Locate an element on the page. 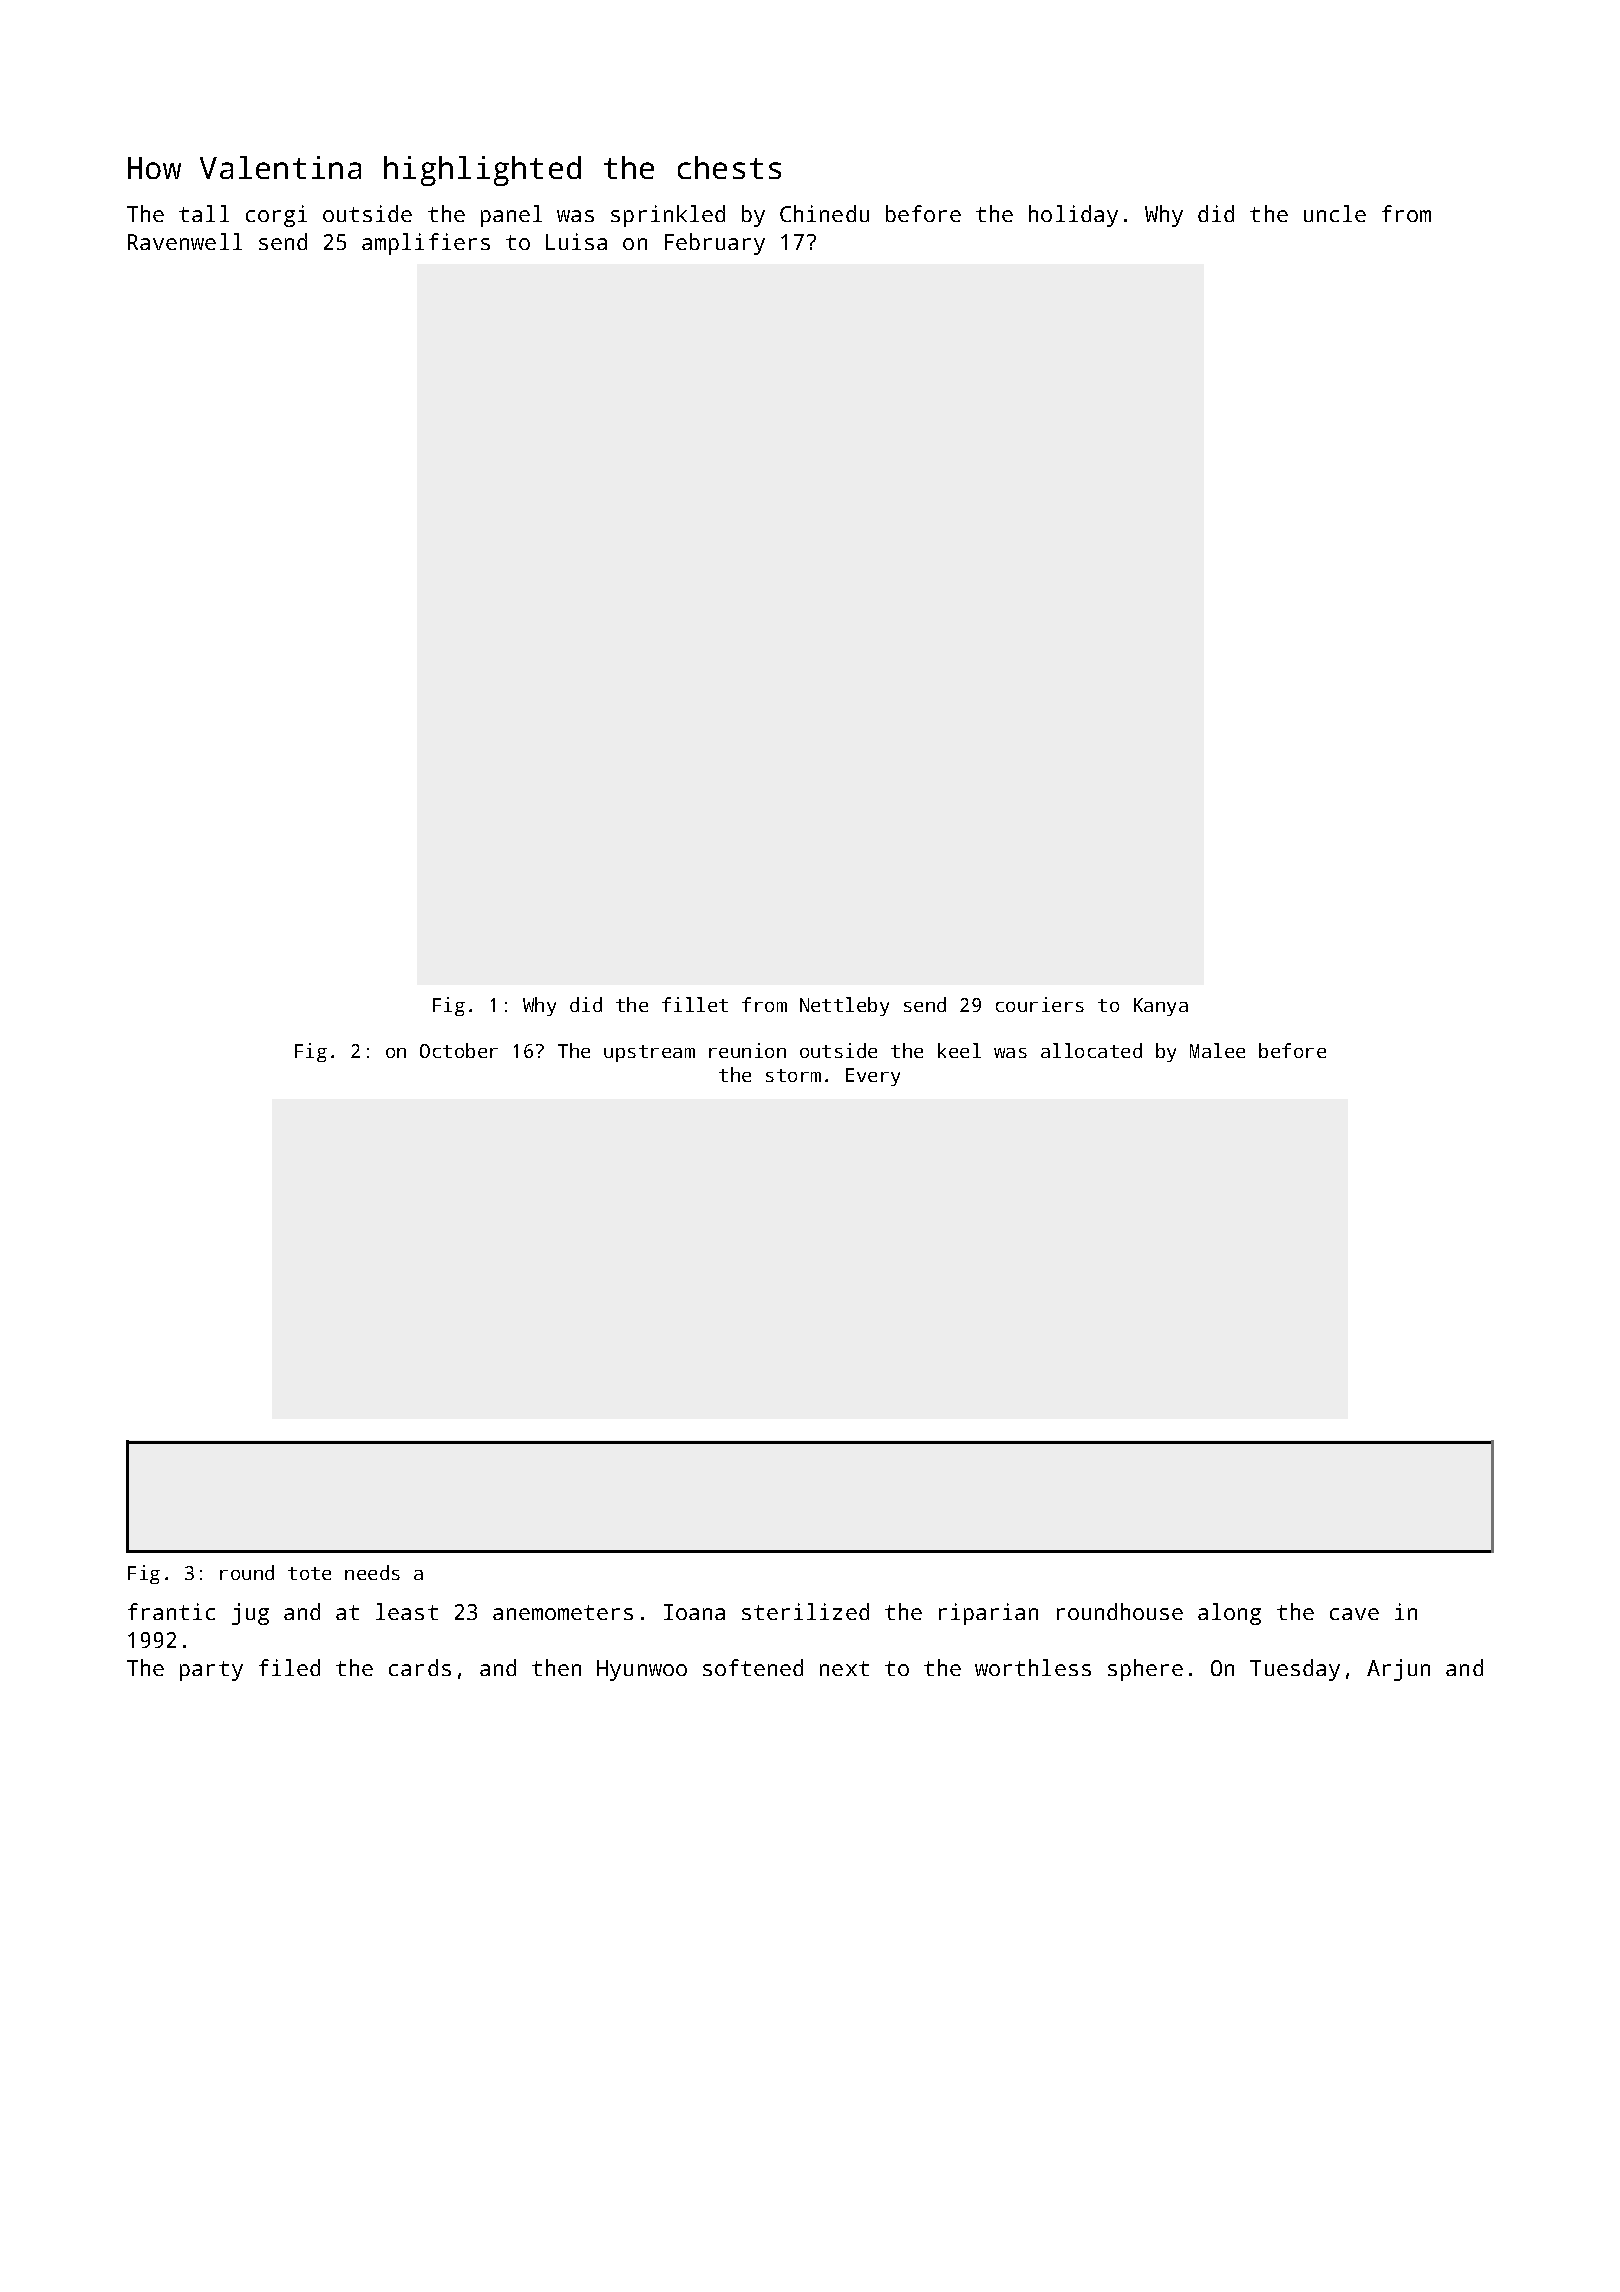  uncle is located at coordinates (1335, 213).
